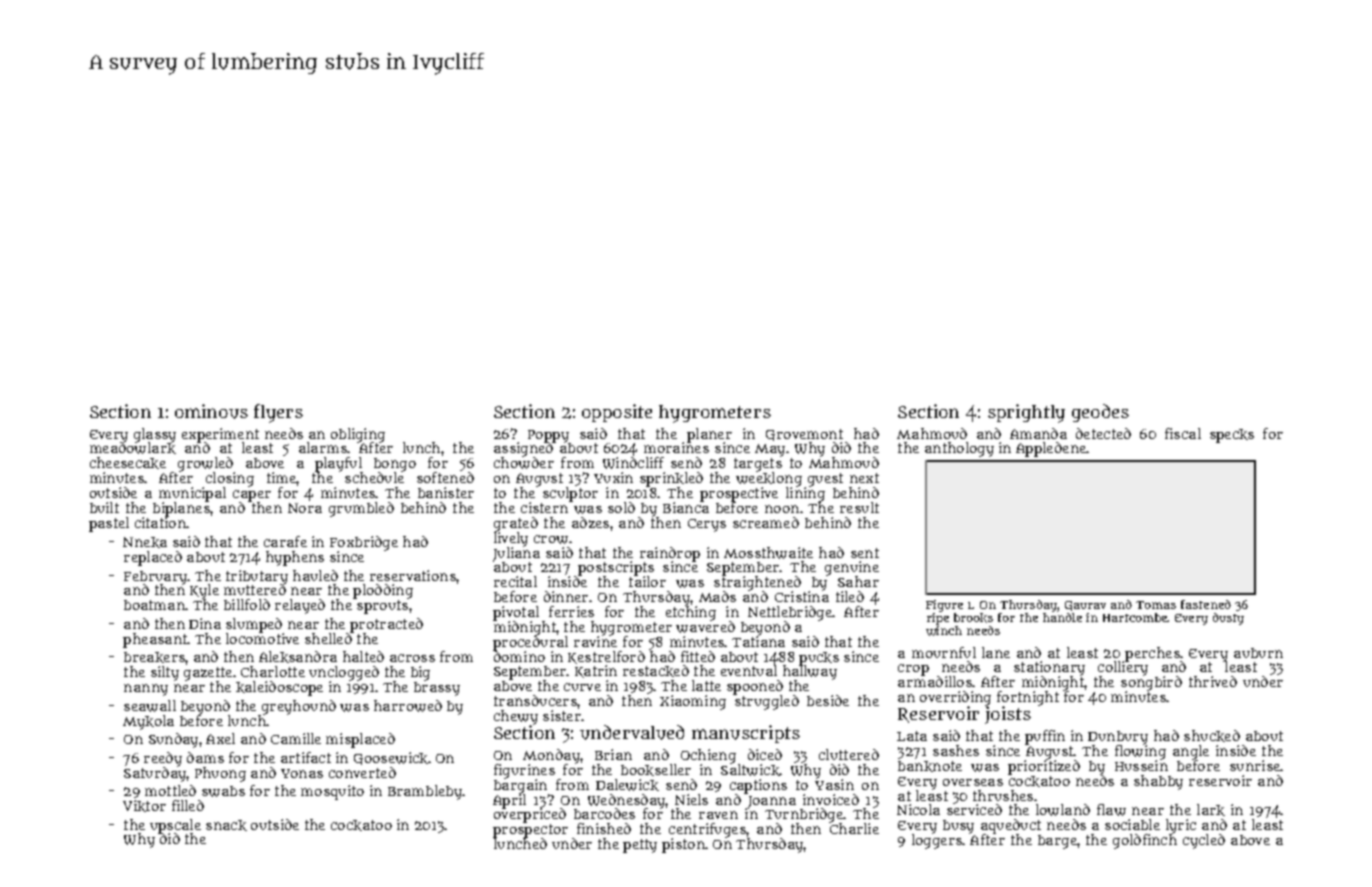  What do you see at coordinates (170, 790) in the screenshot?
I see `mottled` at bounding box center [170, 790].
